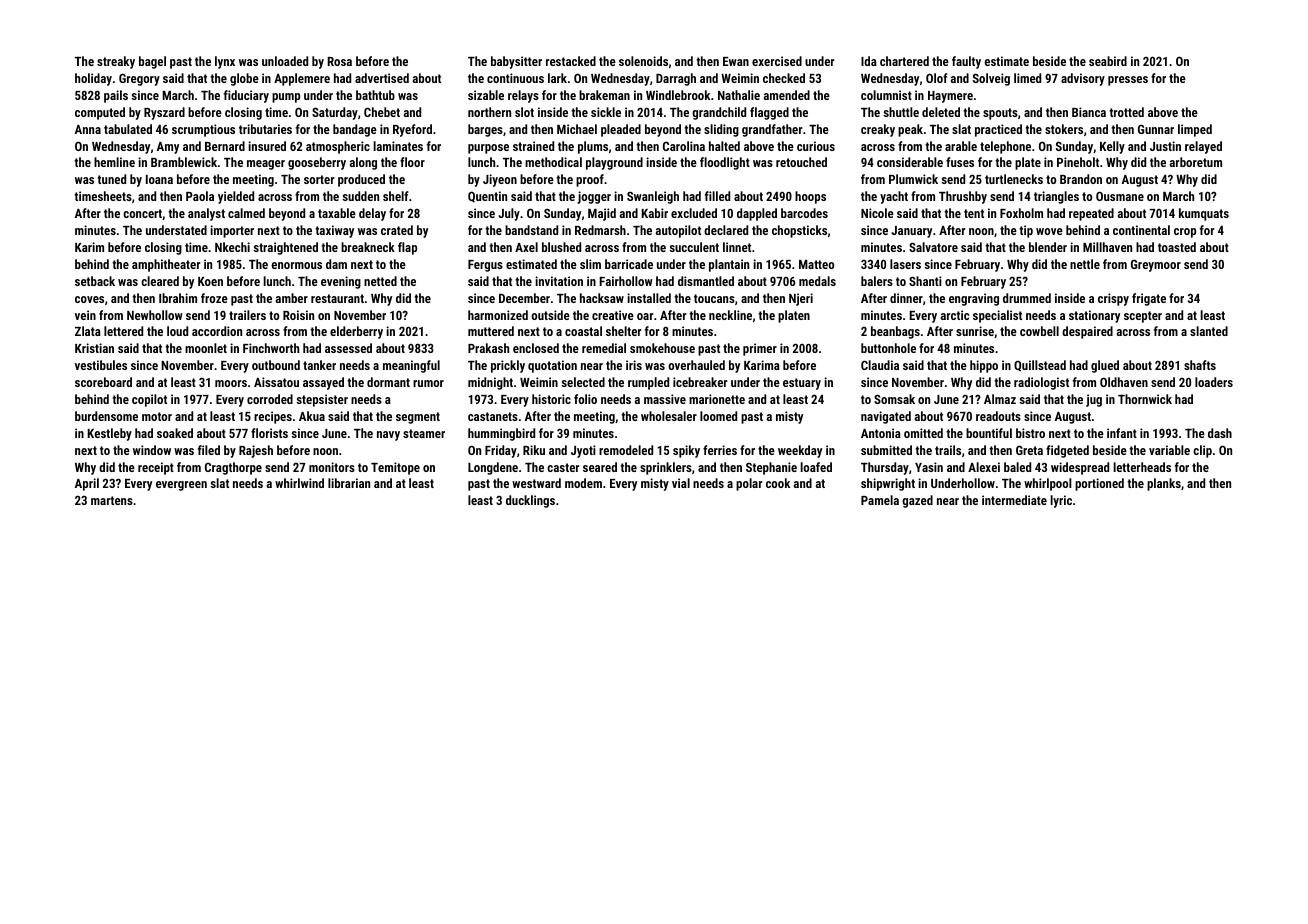  I want to click on arboretum, so click(1196, 162).
